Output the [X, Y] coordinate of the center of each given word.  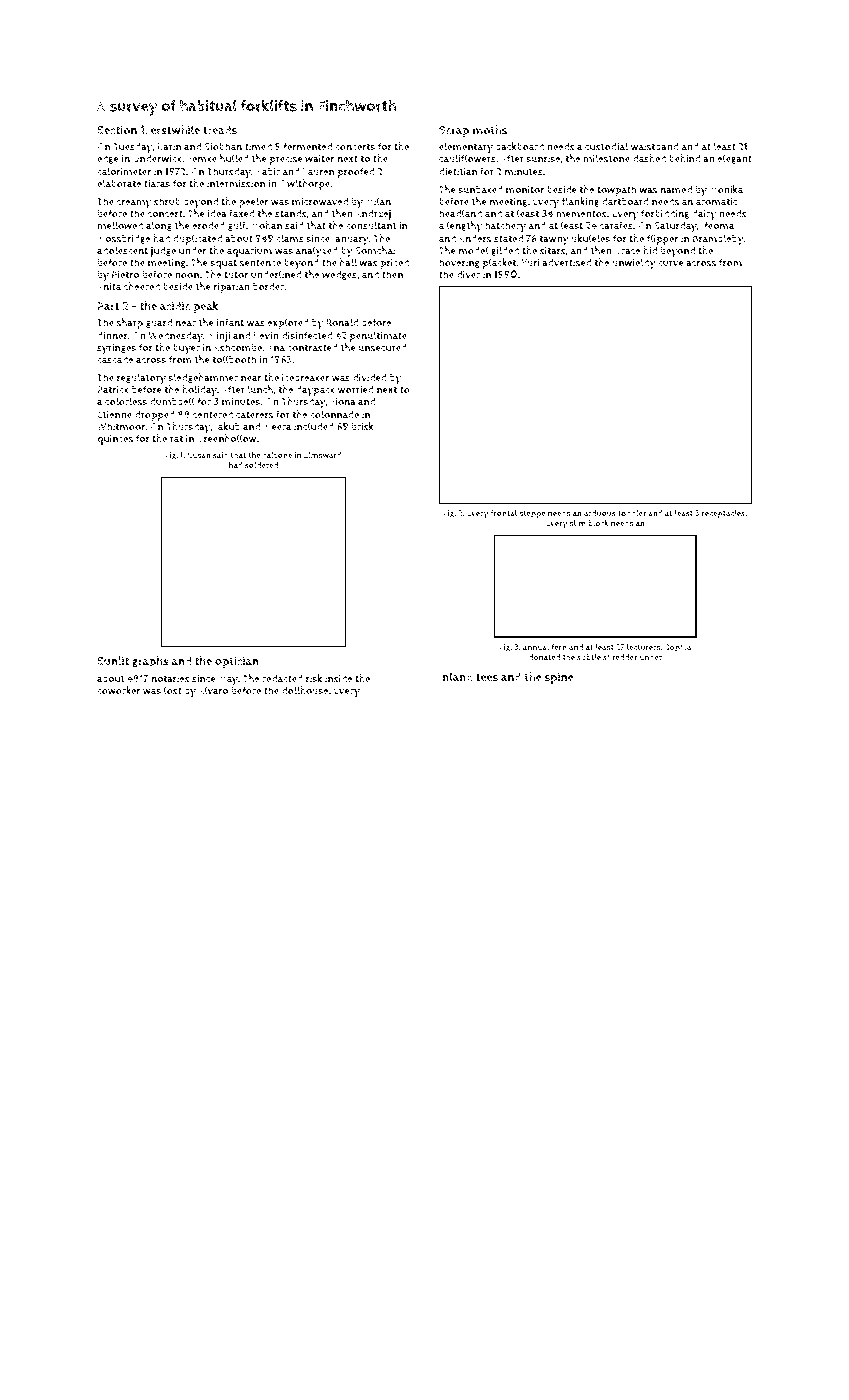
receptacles [723, 514]
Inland [456, 677]
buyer [186, 349]
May [228, 680]
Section [117, 130]
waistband [655, 146]
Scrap [454, 132]
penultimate [378, 336]
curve [671, 264]
